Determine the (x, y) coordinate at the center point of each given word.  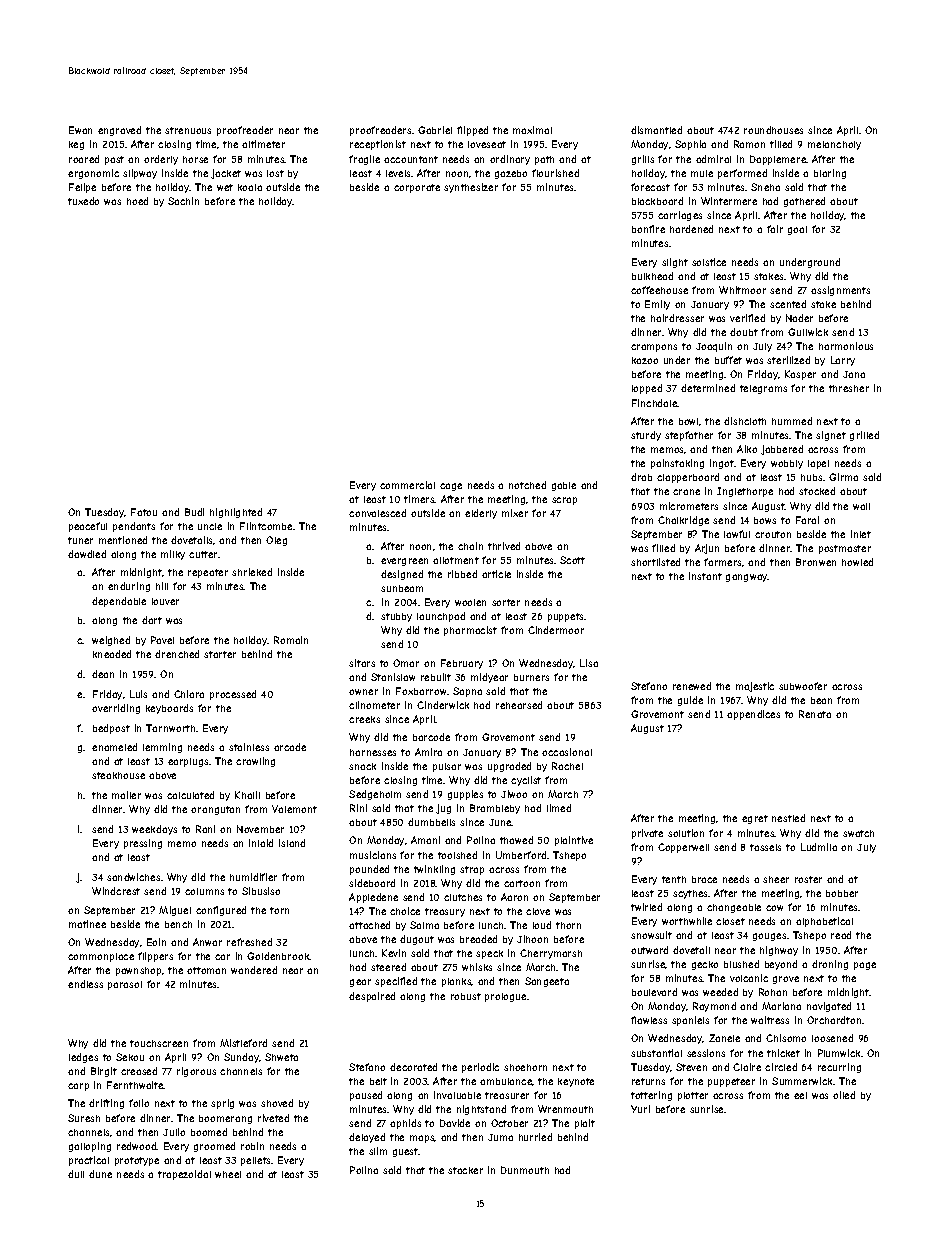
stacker (465, 1170)
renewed (692, 686)
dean (103, 674)
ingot (722, 464)
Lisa (589, 663)
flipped (472, 131)
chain (470, 546)
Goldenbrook (278, 956)
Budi (194, 512)
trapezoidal (184, 1175)
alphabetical (824, 922)
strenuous (188, 130)
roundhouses (773, 130)
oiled (844, 1095)
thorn (568, 925)
